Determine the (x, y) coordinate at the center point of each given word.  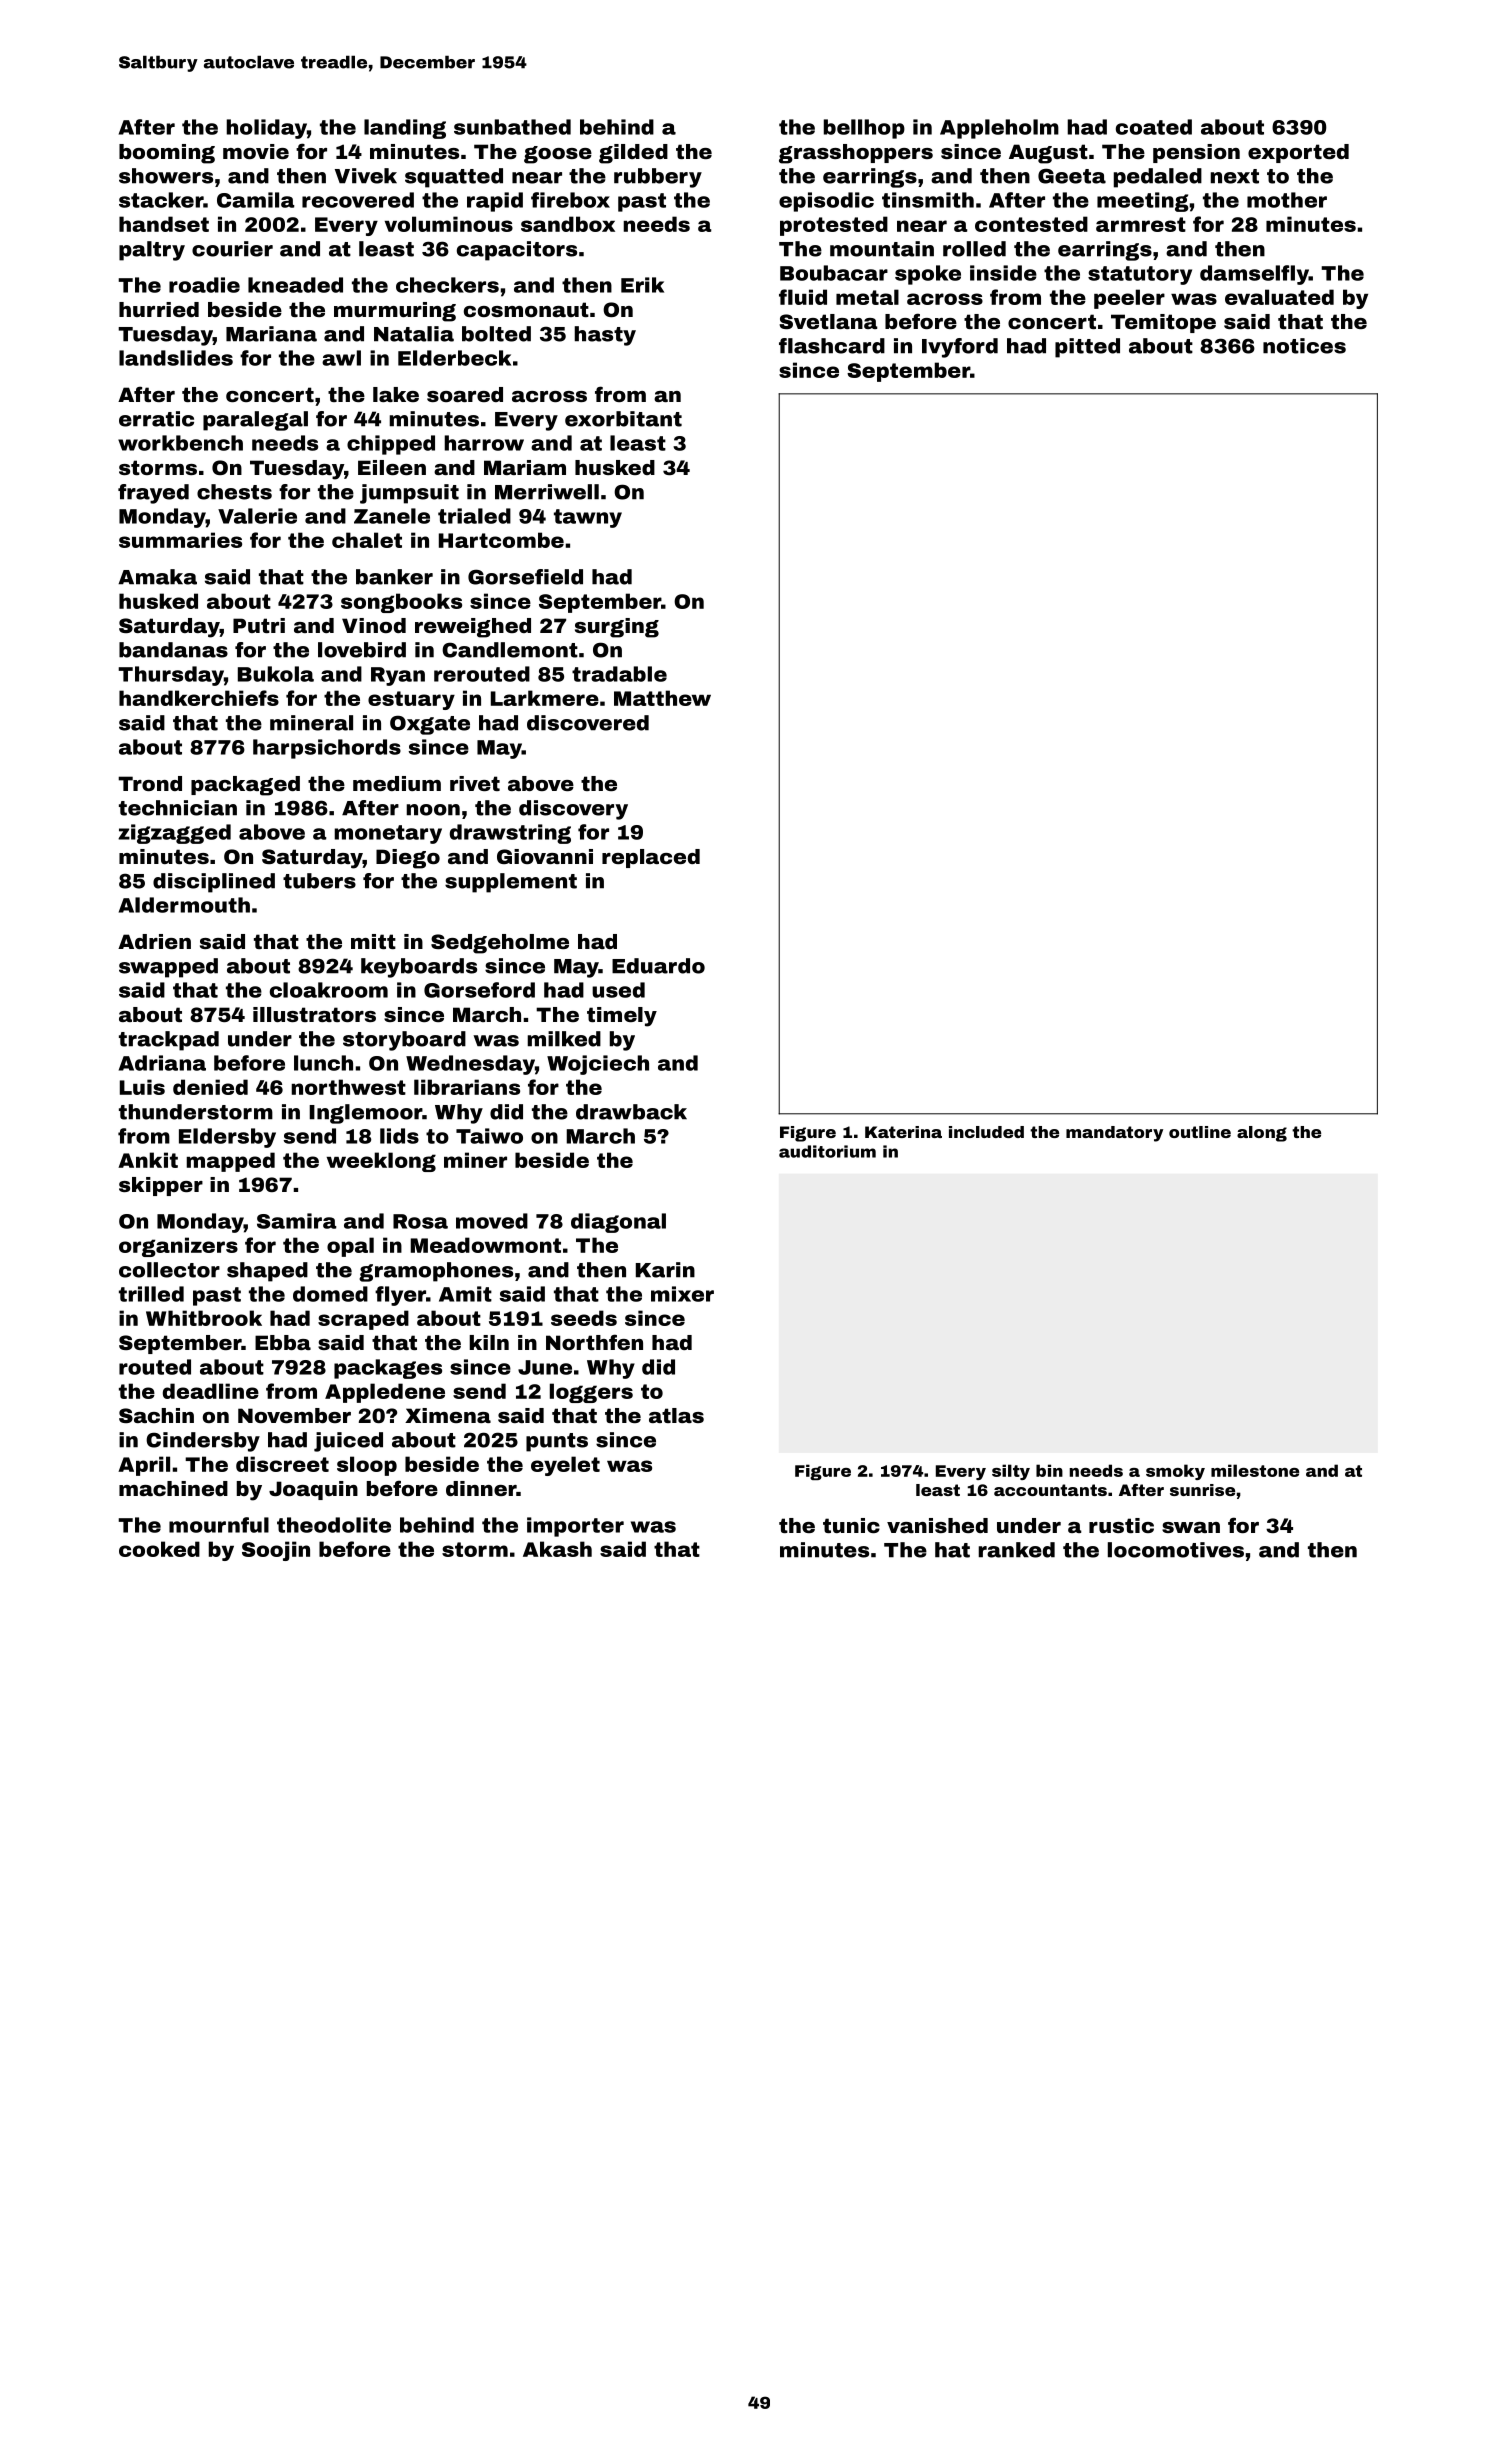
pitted (1087, 348)
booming (167, 154)
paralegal (255, 421)
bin (1049, 1470)
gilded (633, 154)
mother (1287, 200)
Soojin (276, 1551)
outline (1200, 1132)
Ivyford (960, 348)
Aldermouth (184, 905)
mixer (682, 1294)
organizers (178, 1247)
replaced (651, 858)
